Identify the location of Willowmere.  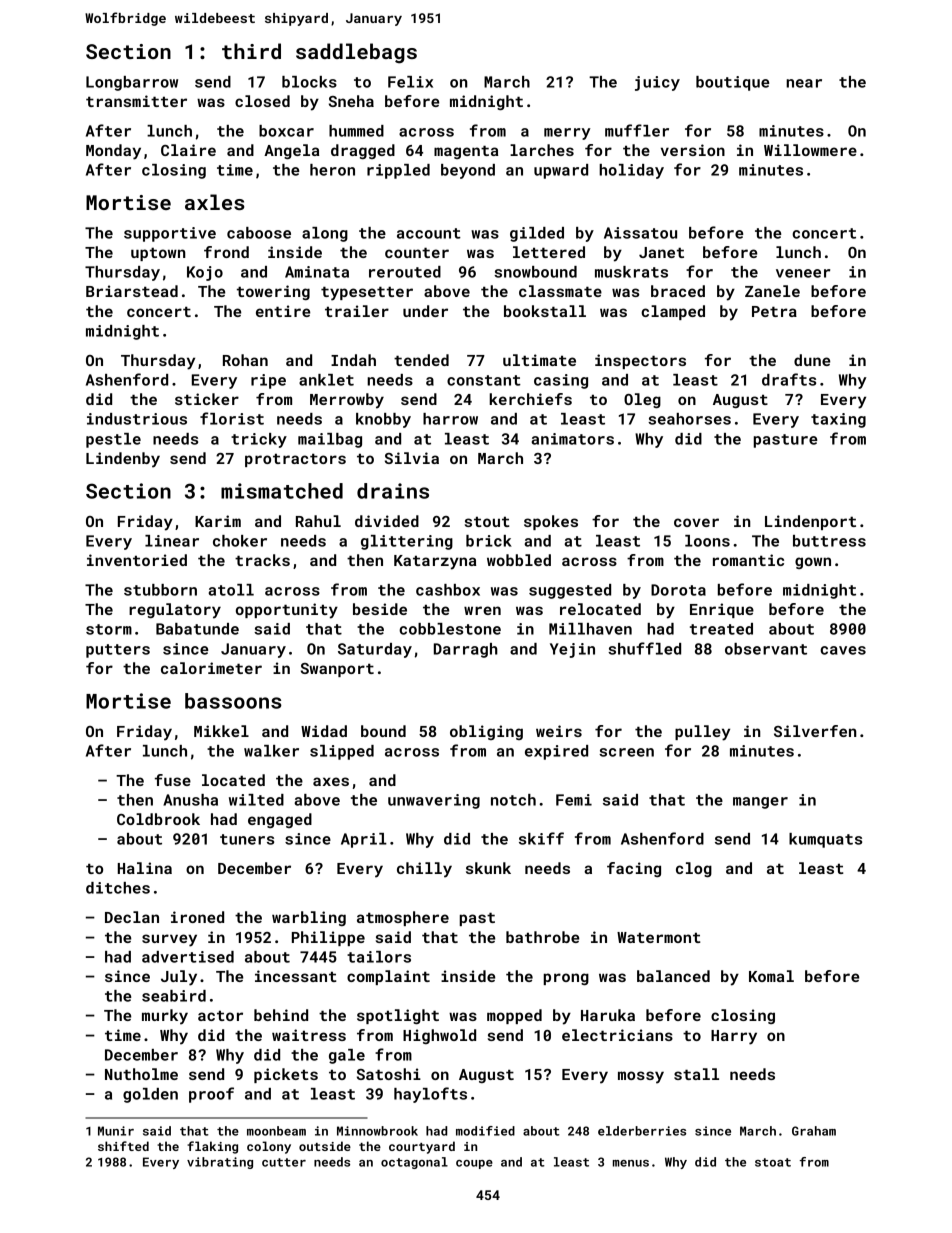
(810, 150).
